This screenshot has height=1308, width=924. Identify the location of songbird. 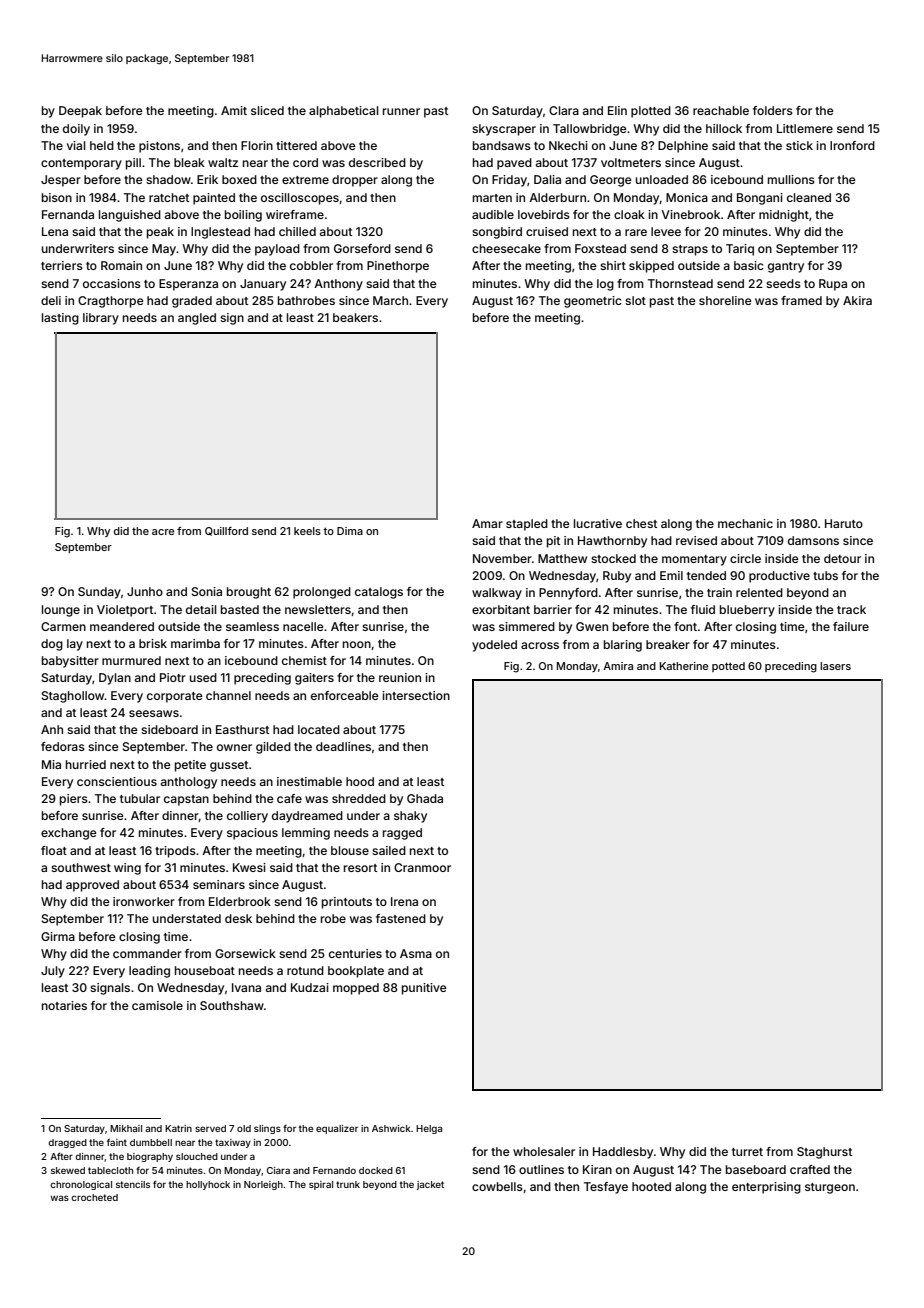
(497, 233).
